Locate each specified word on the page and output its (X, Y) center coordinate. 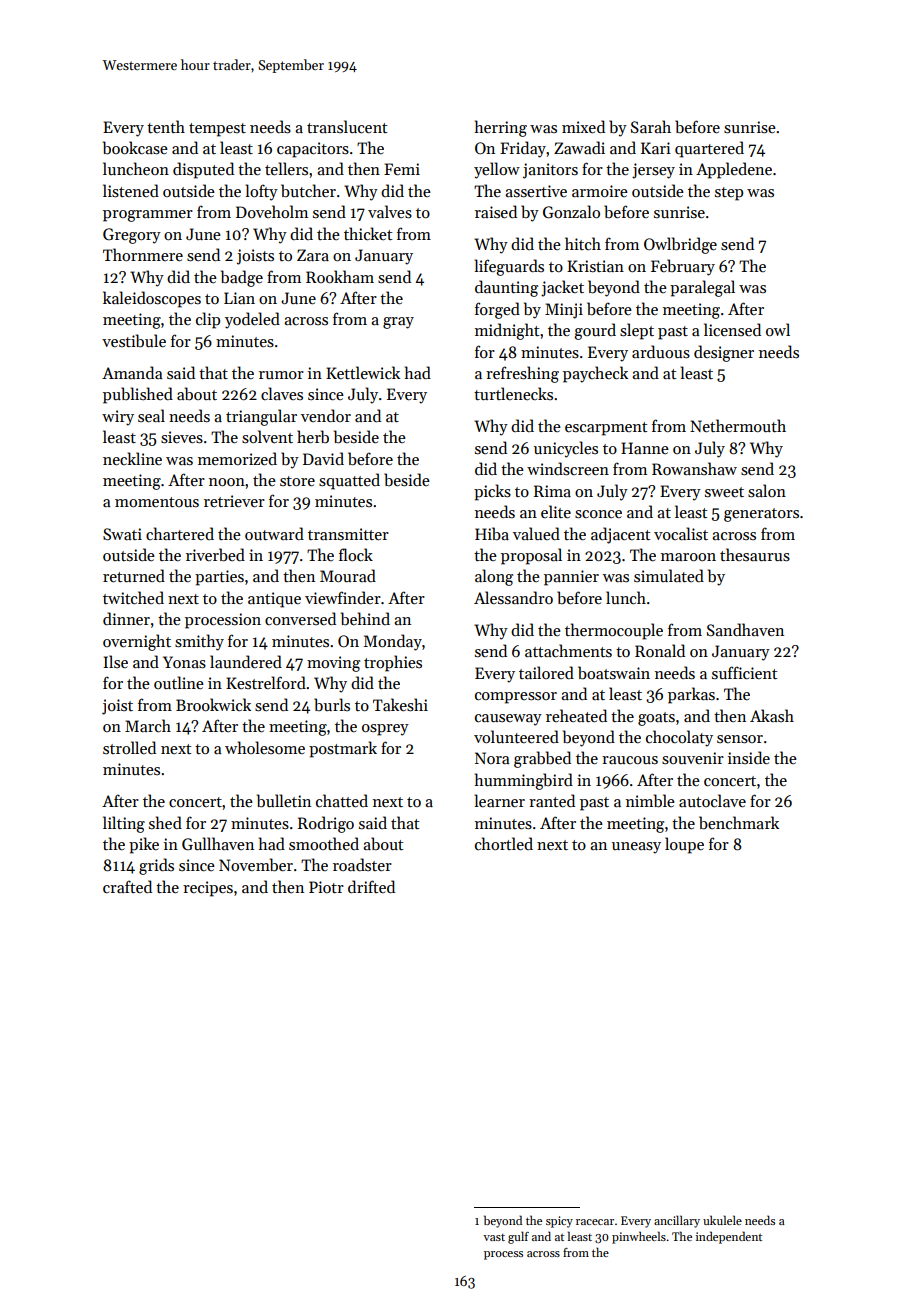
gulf (518, 1237)
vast (494, 1237)
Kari (656, 148)
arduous (661, 352)
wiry (118, 418)
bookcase (135, 148)
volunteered (516, 736)
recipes (208, 889)
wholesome (265, 747)
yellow (497, 170)
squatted (349, 481)
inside (749, 757)
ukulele (722, 1220)
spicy (559, 1222)
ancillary (677, 1221)
